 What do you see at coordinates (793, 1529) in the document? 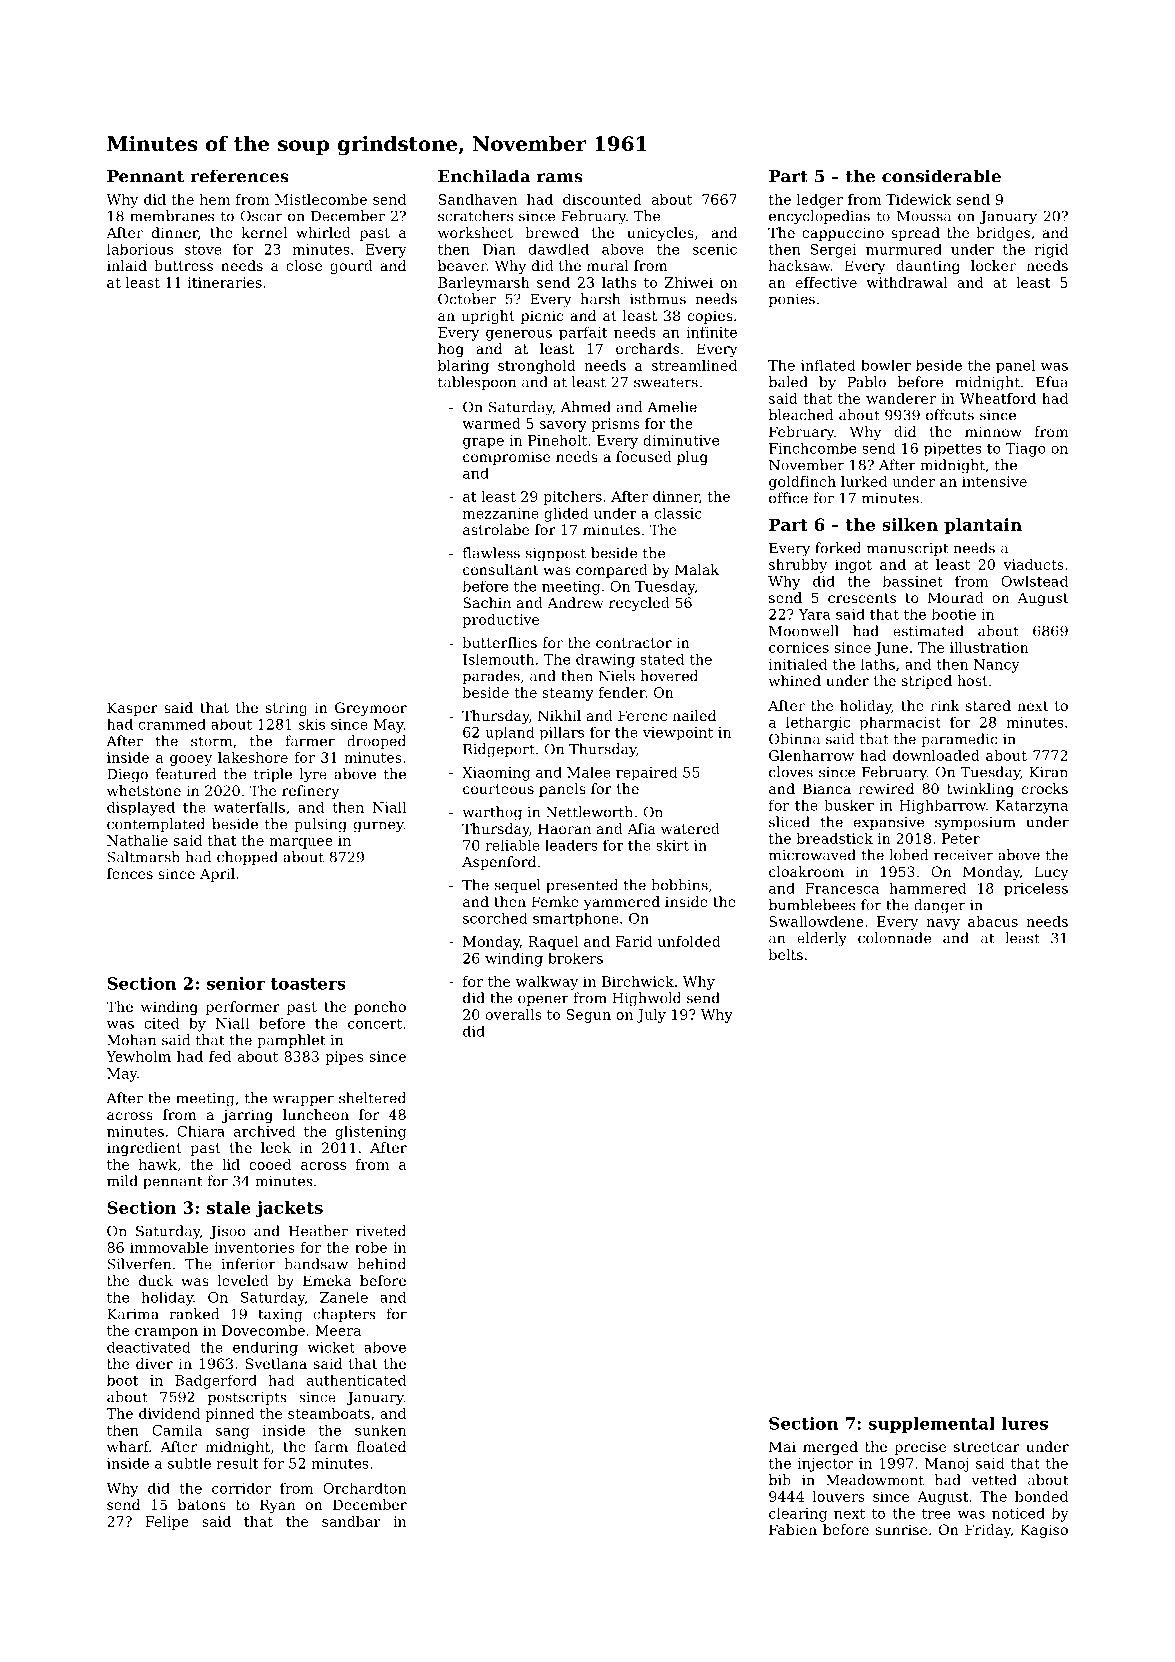
I see `Fabien` at bounding box center [793, 1529].
